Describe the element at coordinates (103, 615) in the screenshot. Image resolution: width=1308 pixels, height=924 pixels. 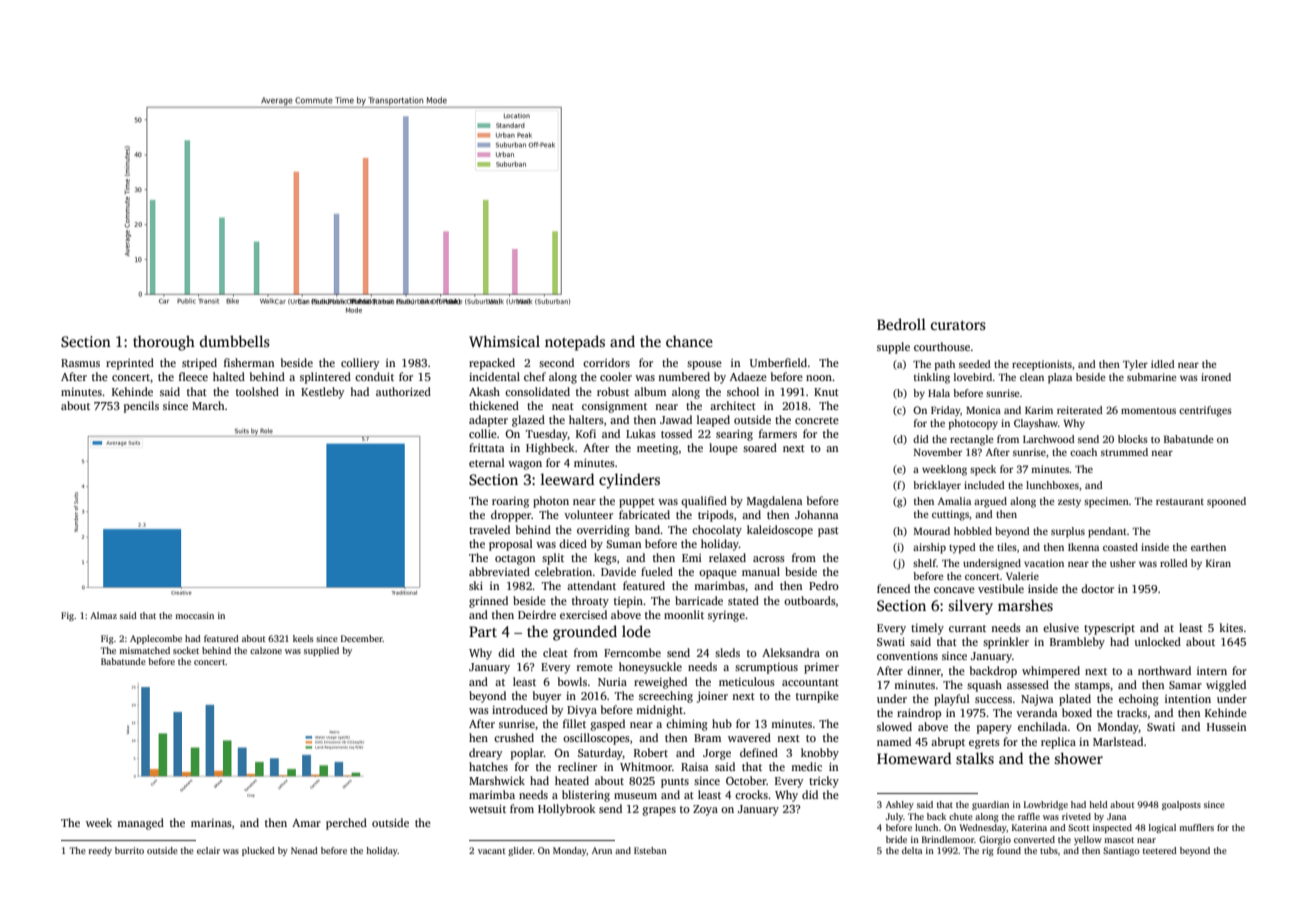
I see `Almaz` at that location.
